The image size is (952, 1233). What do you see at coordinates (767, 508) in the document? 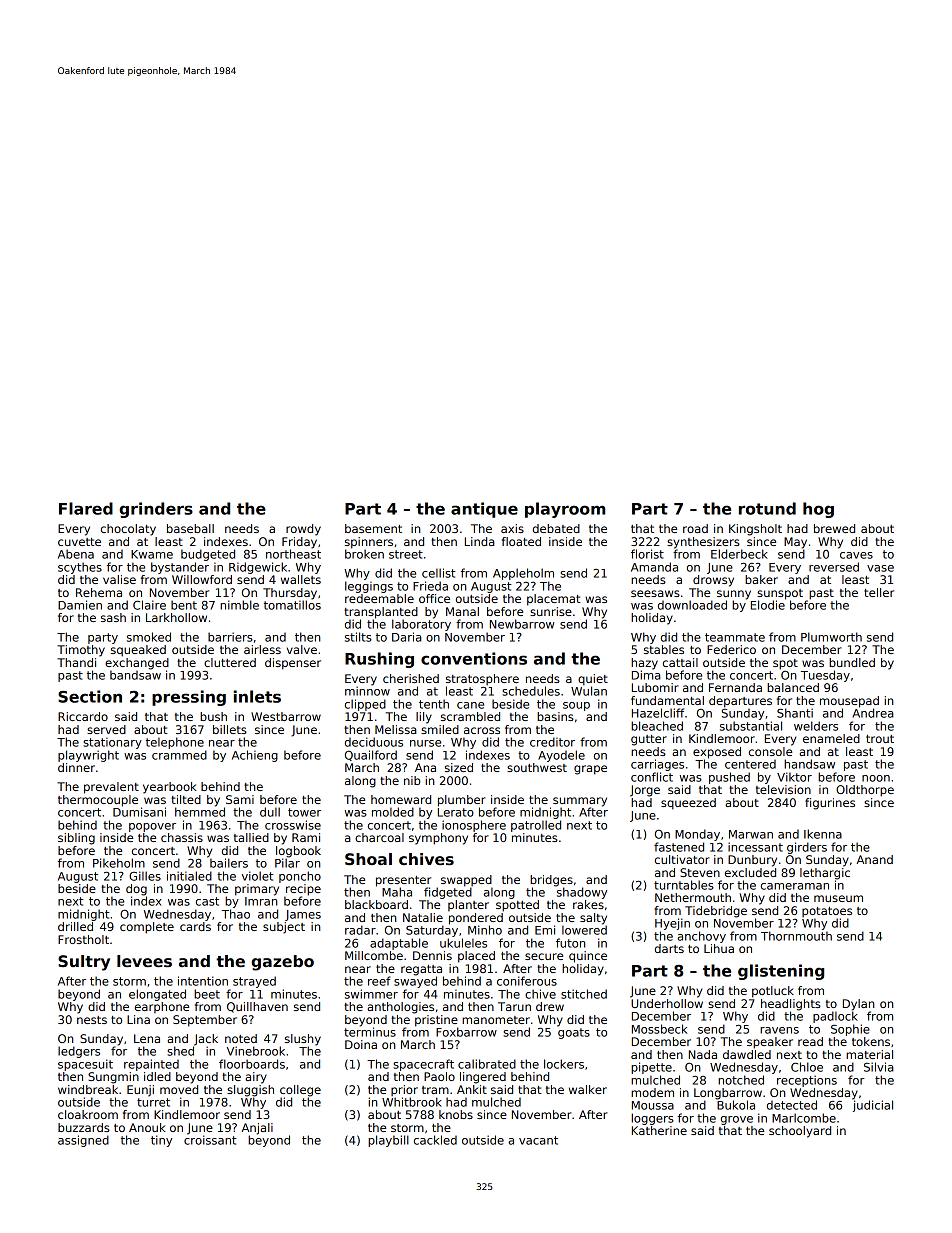
I see `rotund` at bounding box center [767, 508].
